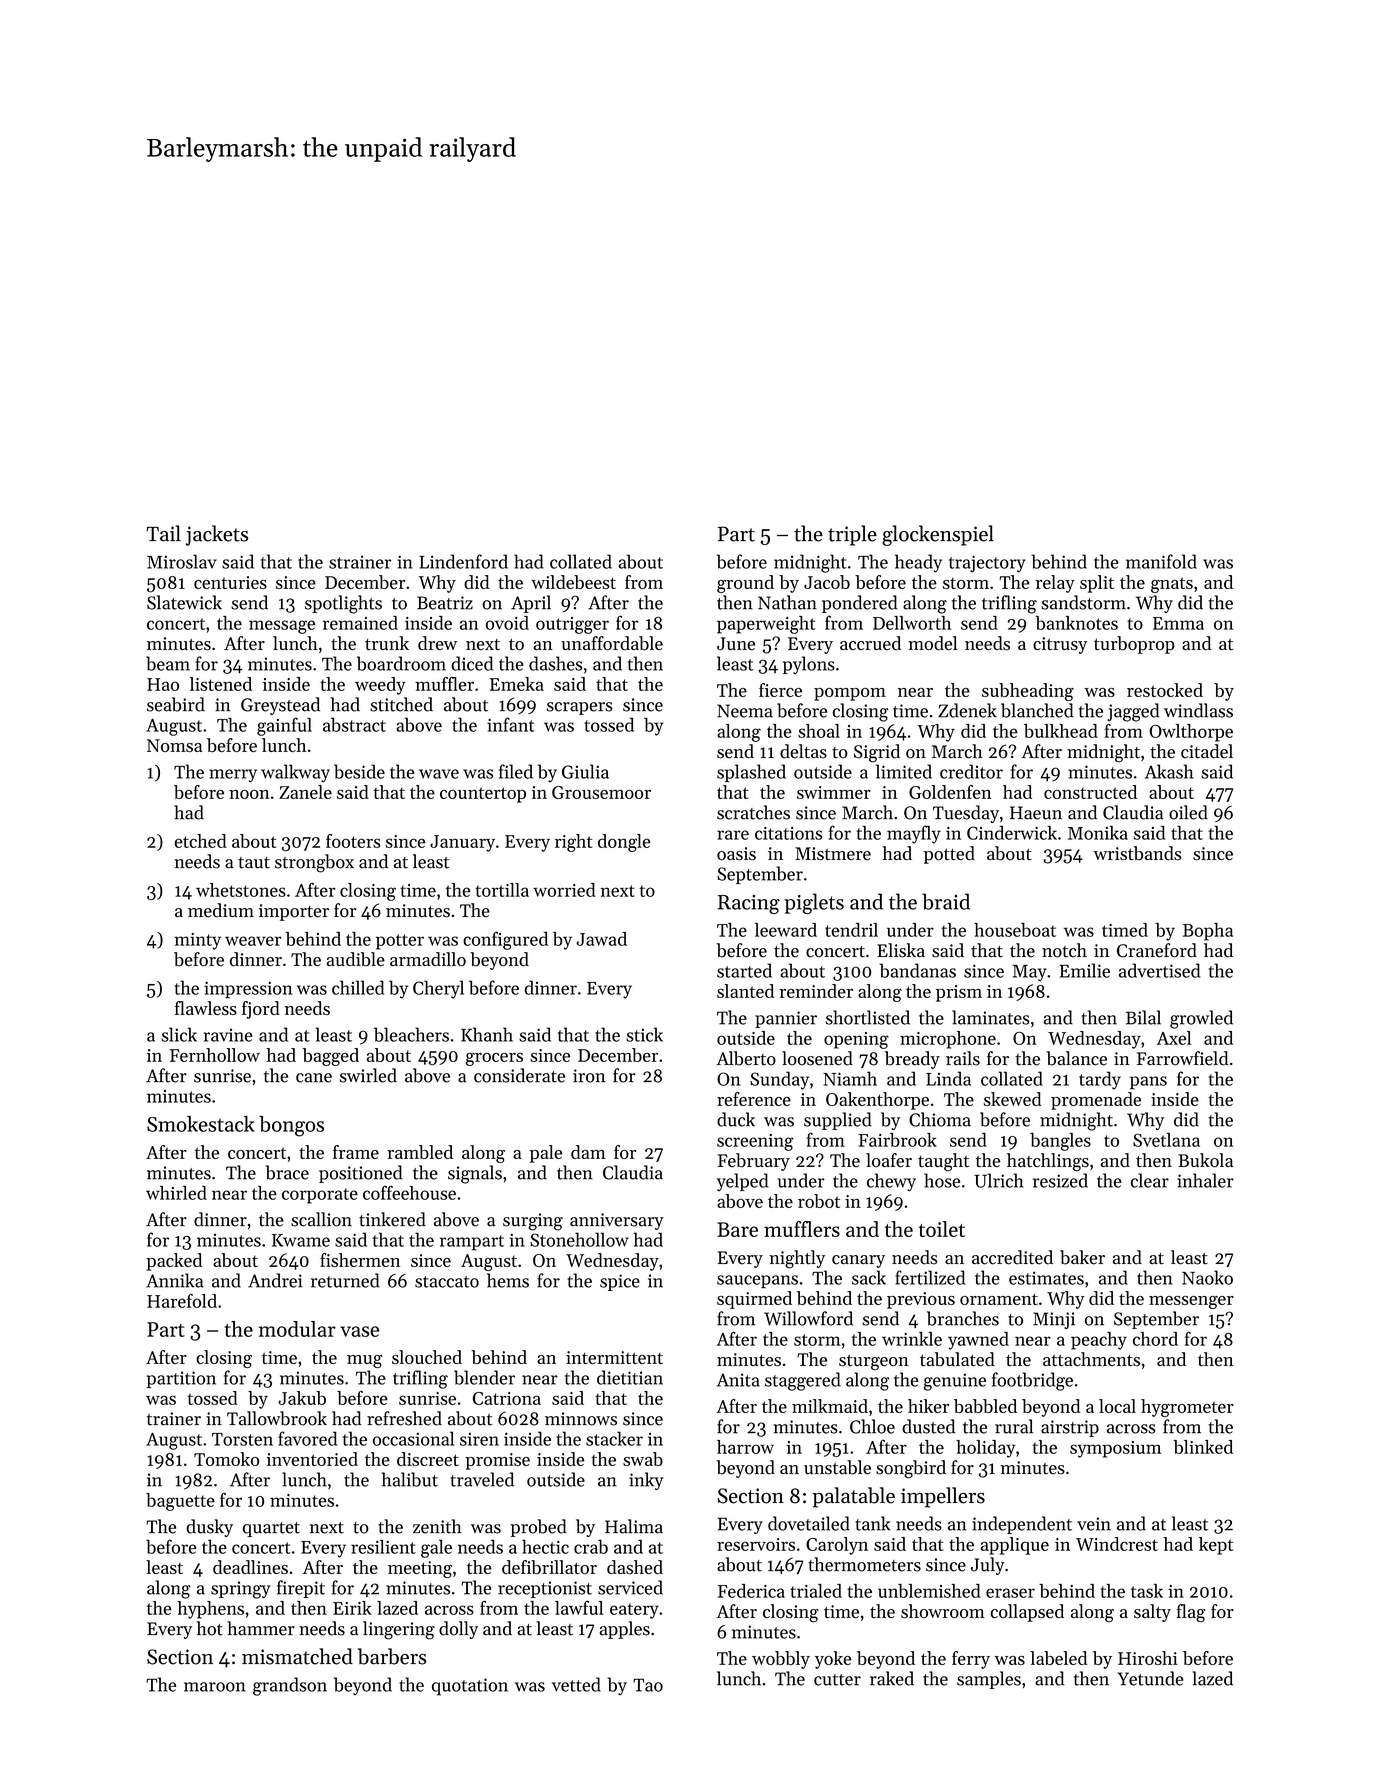 The width and height of the image is (1380, 1786). I want to click on kept, so click(1216, 1546).
